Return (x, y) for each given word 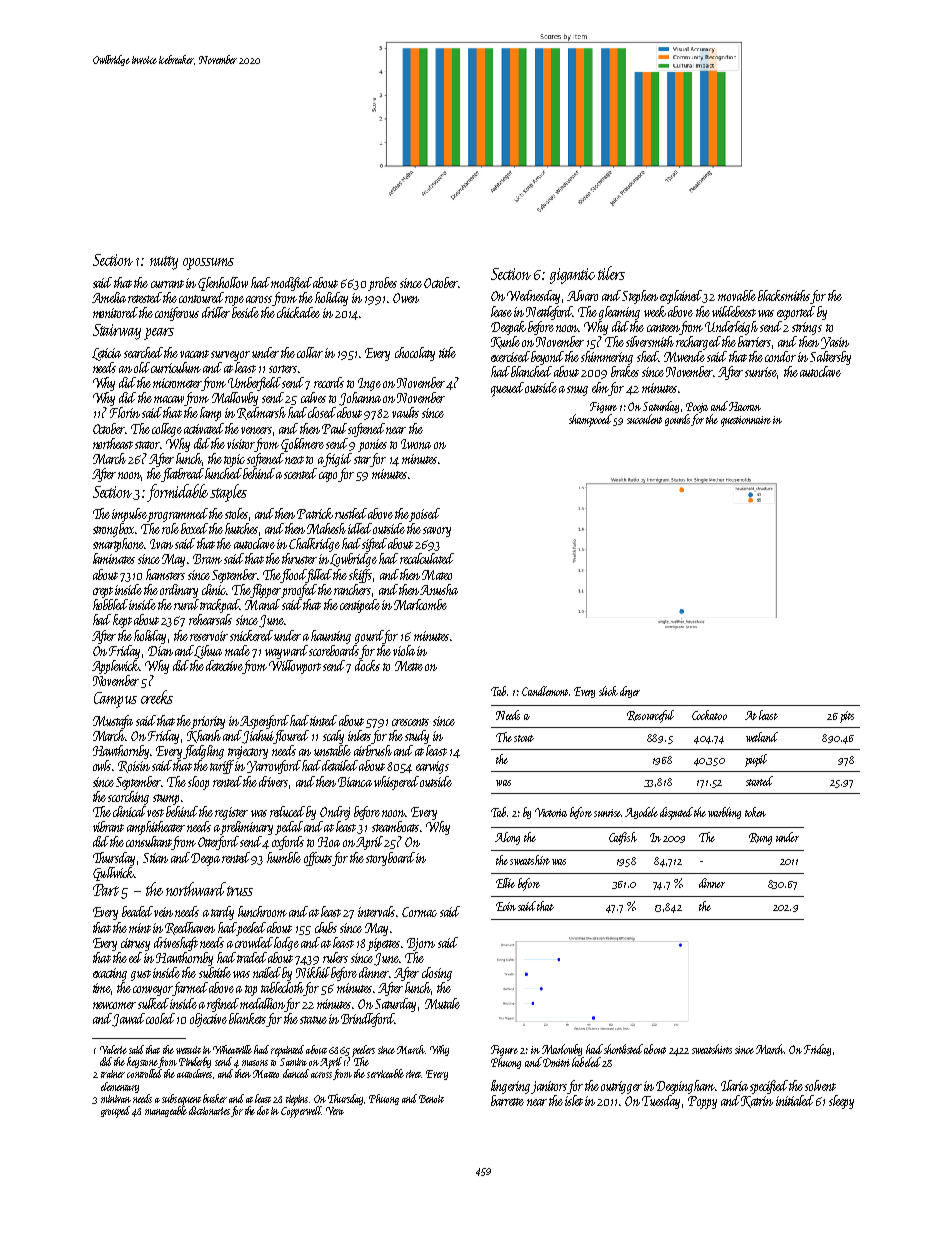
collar (310, 352)
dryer (630, 692)
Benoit (431, 1099)
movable (737, 295)
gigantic (572, 276)
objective (208, 1020)
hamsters (165, 574)
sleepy (841, 1102)
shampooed (590, 420)
